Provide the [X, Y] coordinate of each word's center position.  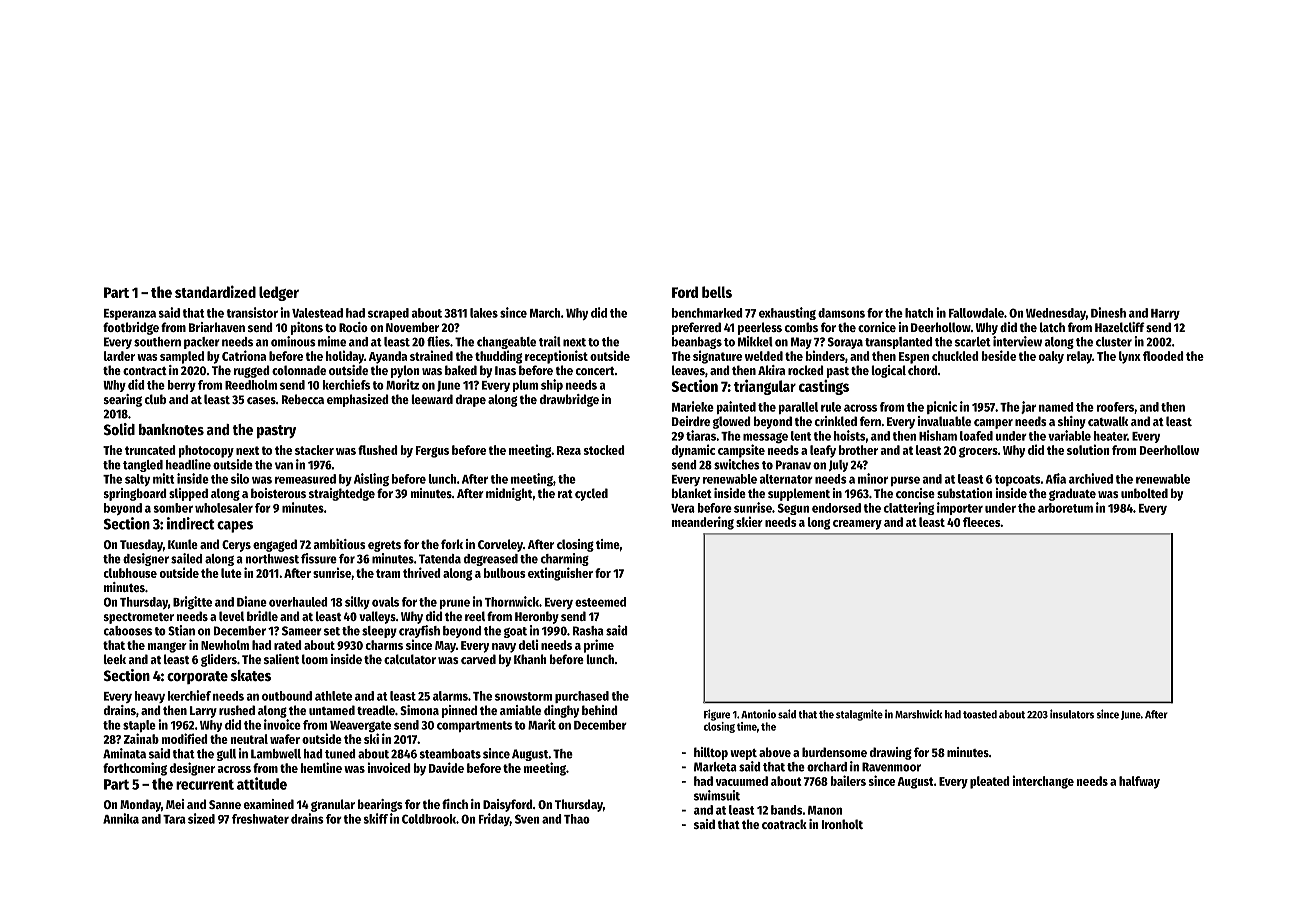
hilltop [711, 753]
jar [1028, 407]
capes [235, 527]
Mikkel [755, 341]
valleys [377, 617]
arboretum [1065, 508]
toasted [980, 714]
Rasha [588, 631]
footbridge [131, 328]
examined [269, 804]
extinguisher [560, 574]
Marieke [693, 406]
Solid [119, 429]
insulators [1072, 714]
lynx [1130, 357]
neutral [249, 739]
